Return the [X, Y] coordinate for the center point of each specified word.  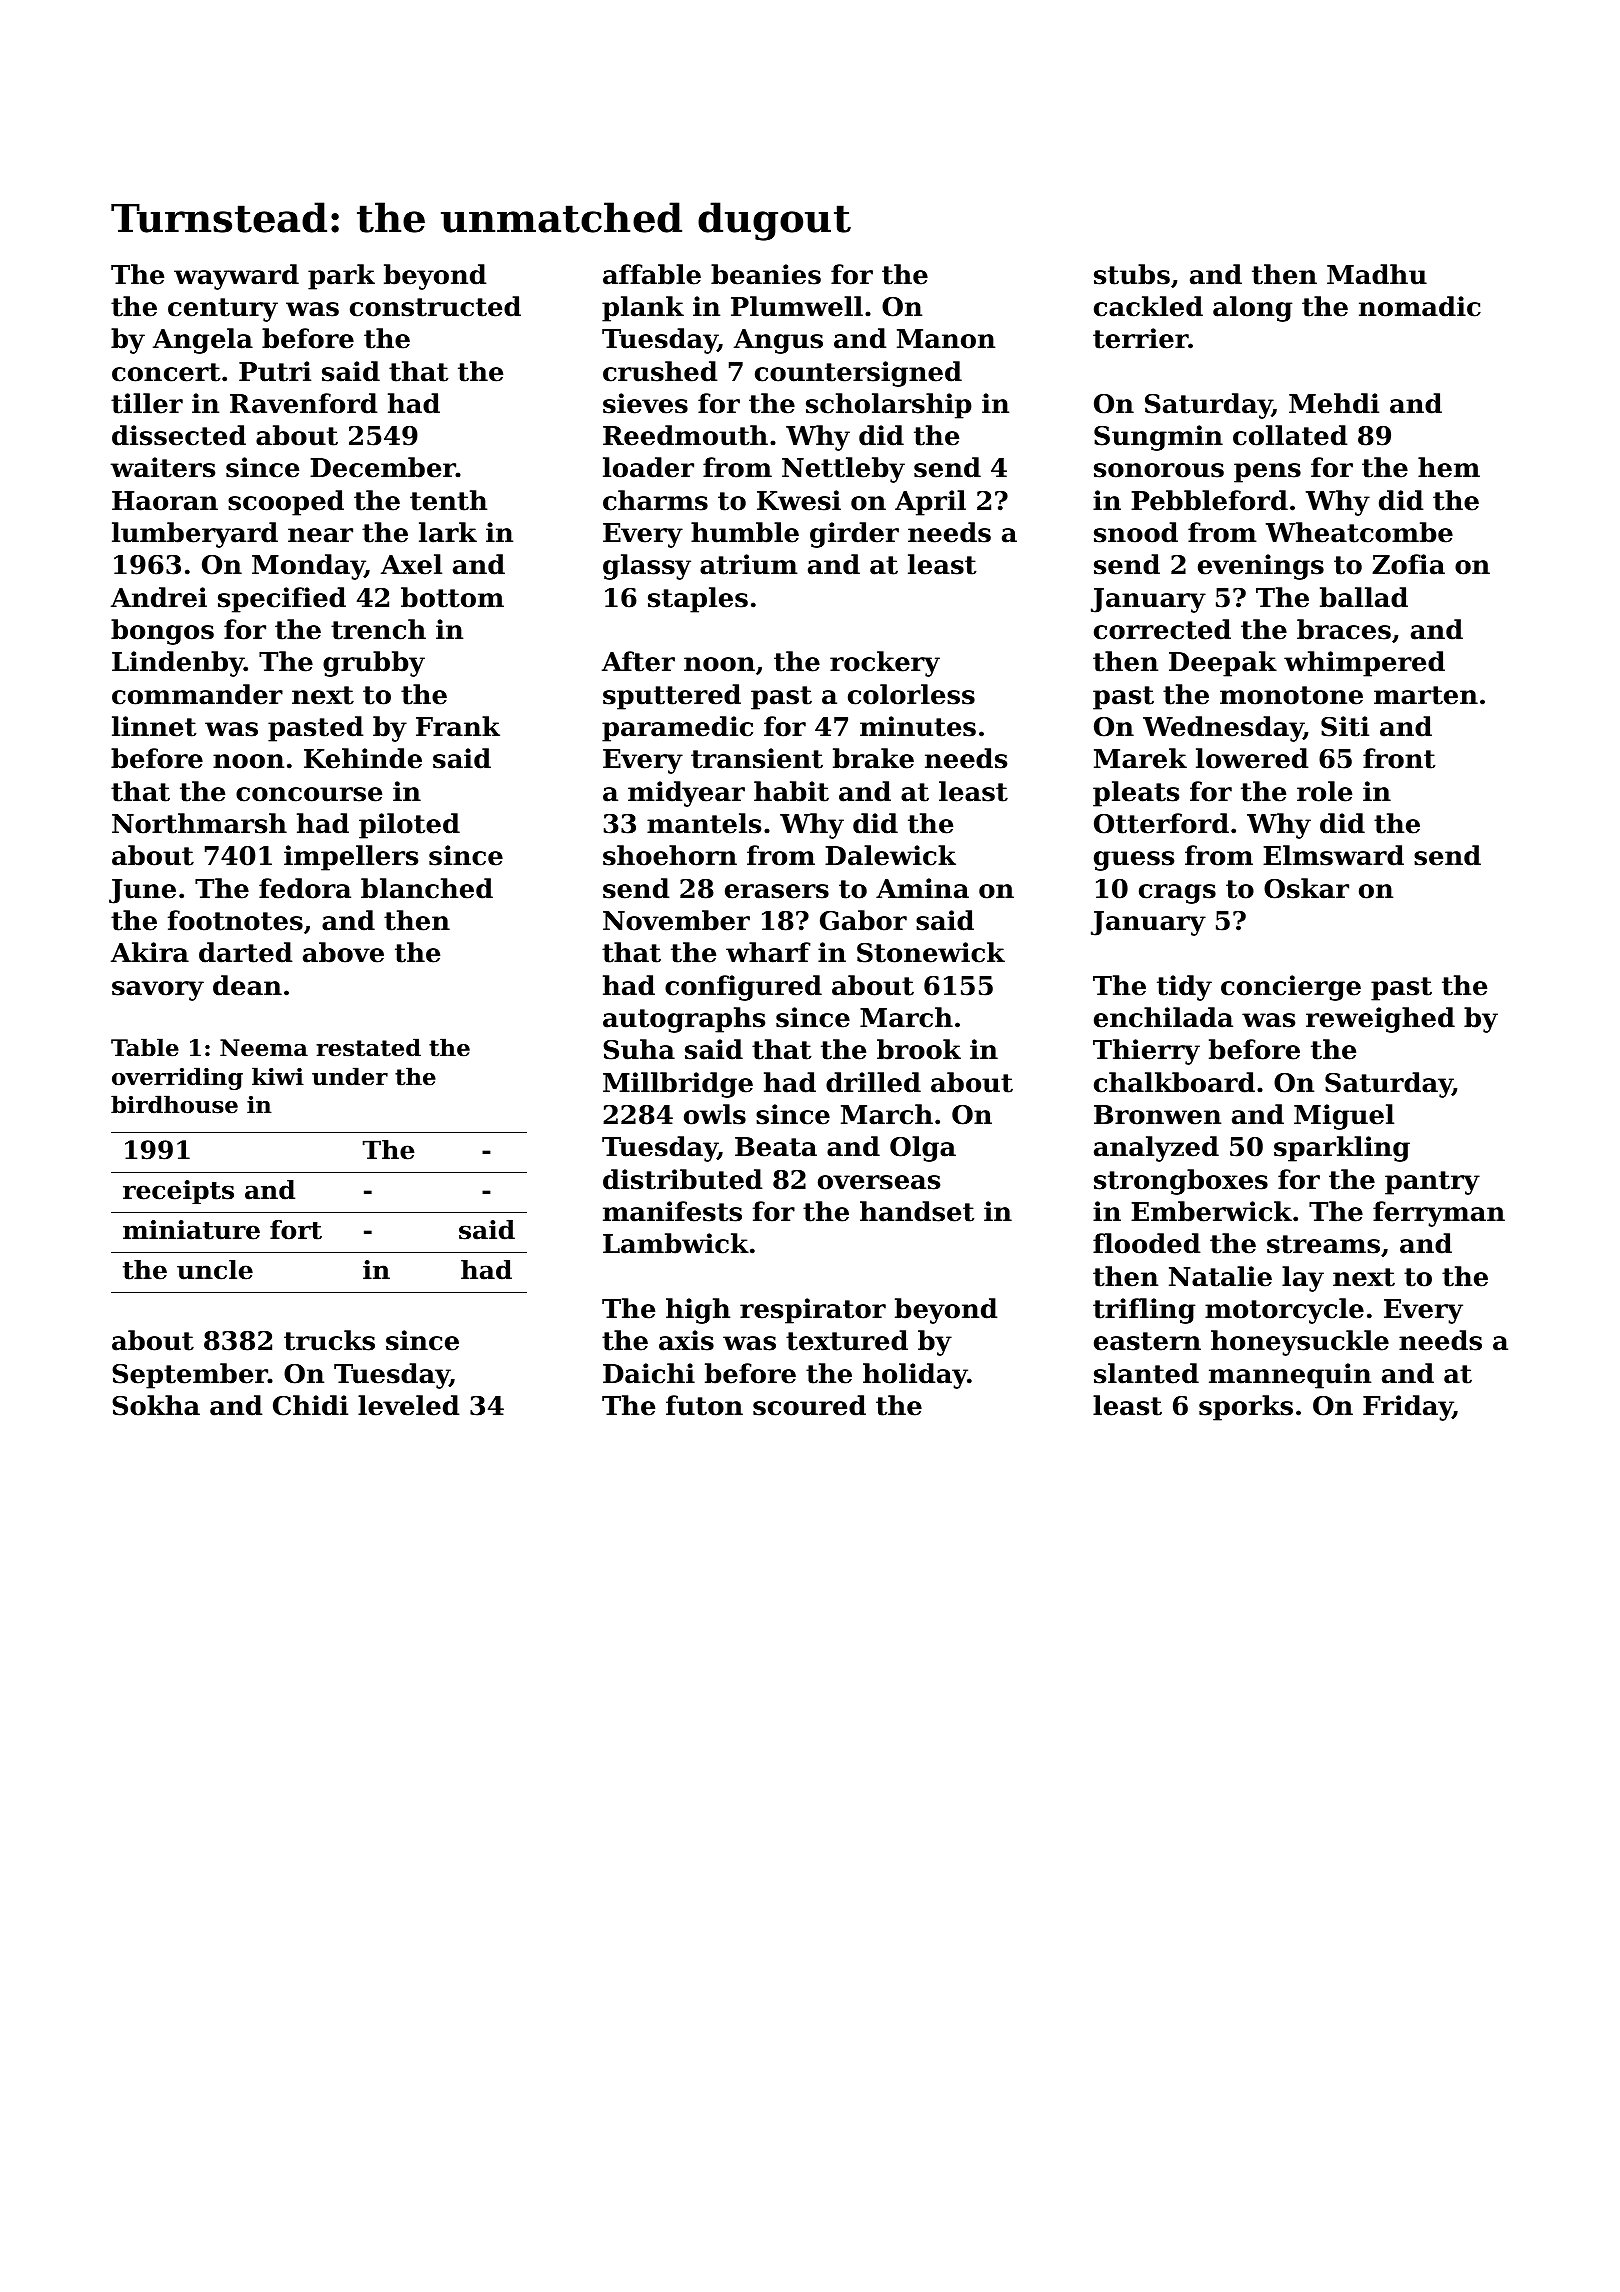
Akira [150, 952]
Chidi [310, 1405]
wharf [768, 952]
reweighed [1380, 1020]
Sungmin [1158, 438]
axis [686, 1340]
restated [368, 1047]
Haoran [165, 501]
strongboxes [1181, 1182]
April [930, 503]
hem [1449, 467]
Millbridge [678, 1085]
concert [166, 372]
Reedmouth [685, 435]
